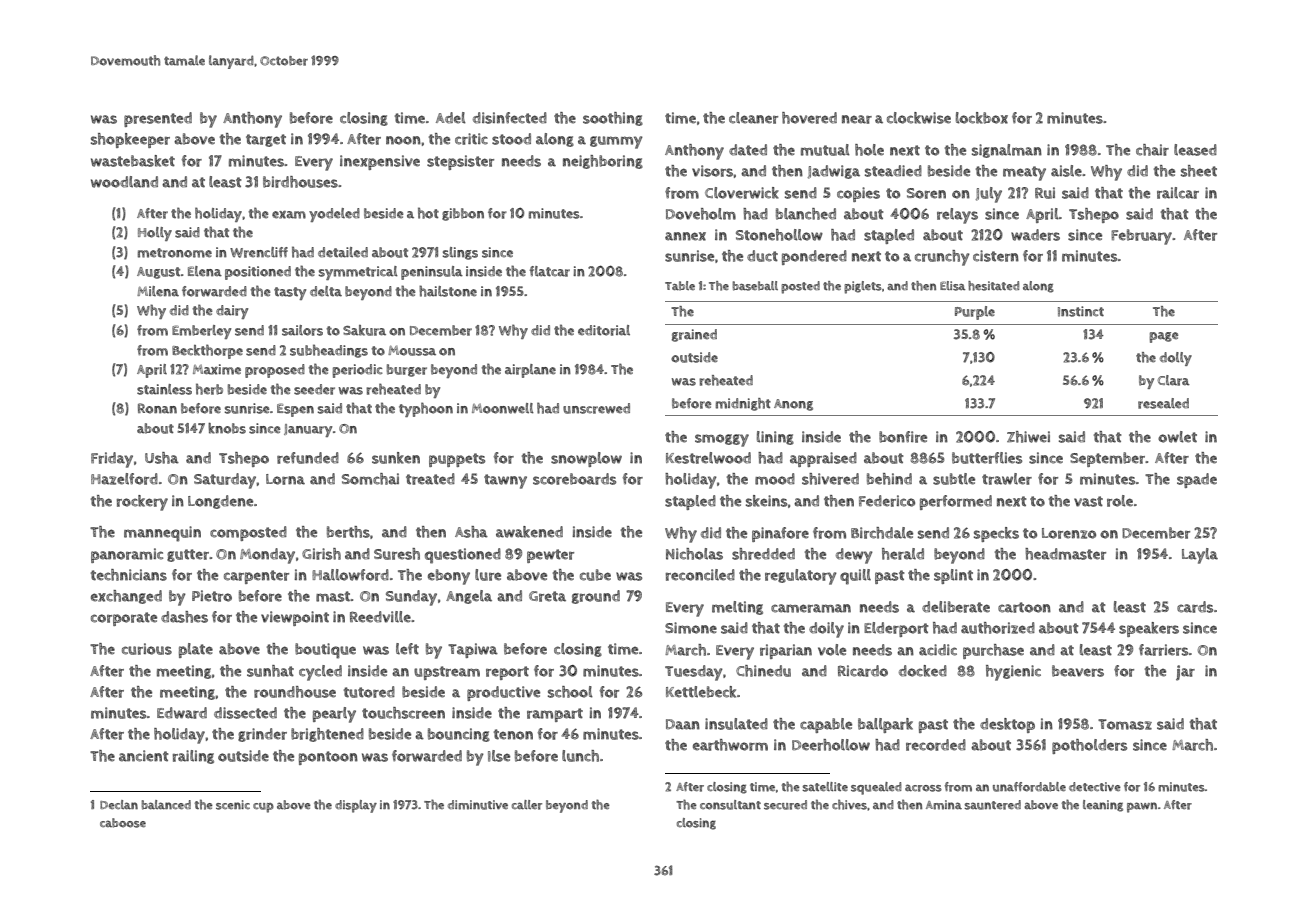 Image resolution: width=1308 pixels, height=924 pixels. What do you see at coordinates (694, 335) in the screenshot?
I see `grained` at bounding box center [694, 335].
